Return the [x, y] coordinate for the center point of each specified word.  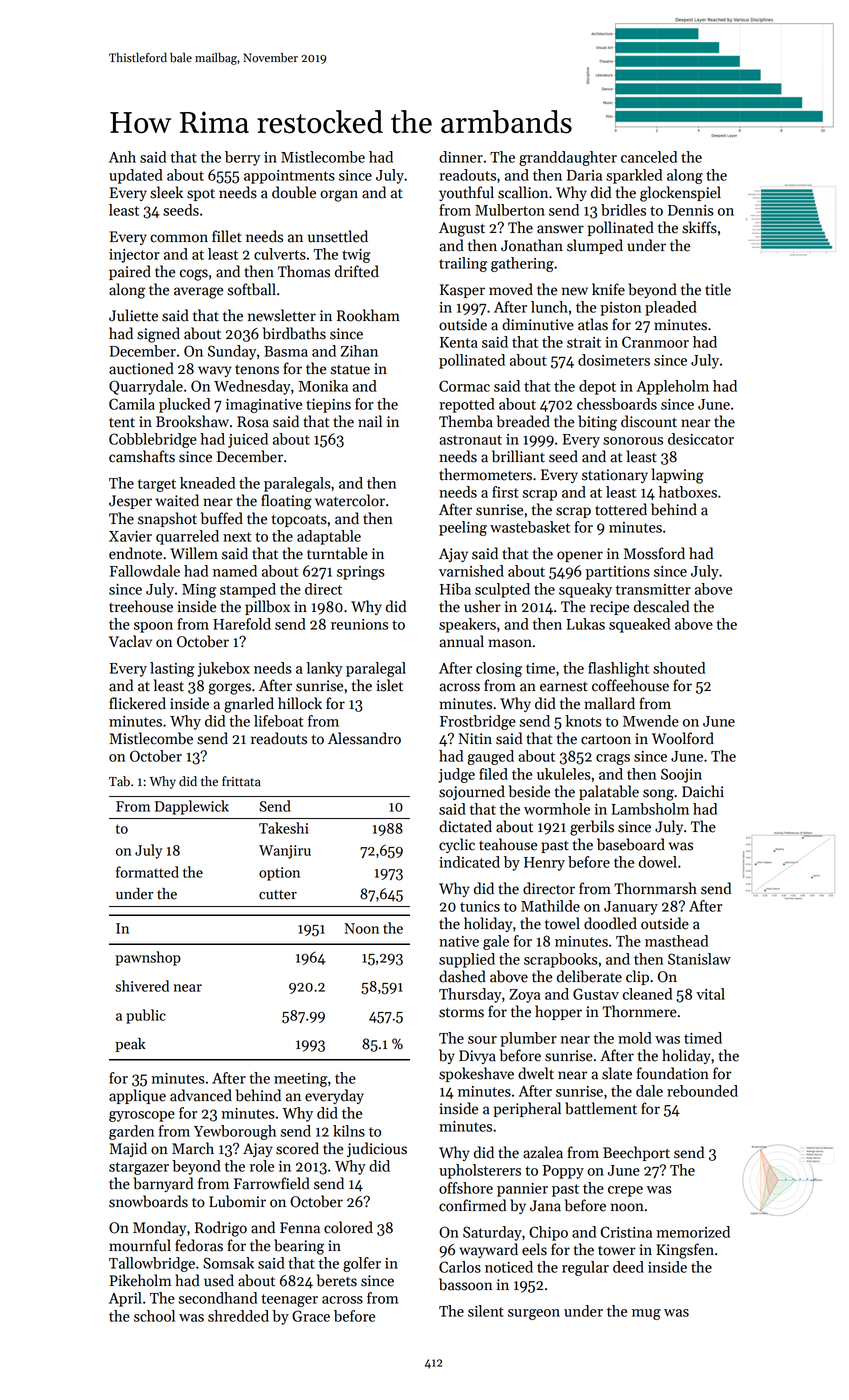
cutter [278, 895]
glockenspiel [680, 194]
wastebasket [530, 527]
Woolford [683, 738]
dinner [461, 157]
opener [580, 556]
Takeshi [284, 828]
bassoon [465, 1284]
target [157, 485]
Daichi [703, 791]
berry [242, 158]
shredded [238, 1316]
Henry [544, 864]
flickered [137, 703]
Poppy [563, 1172]
